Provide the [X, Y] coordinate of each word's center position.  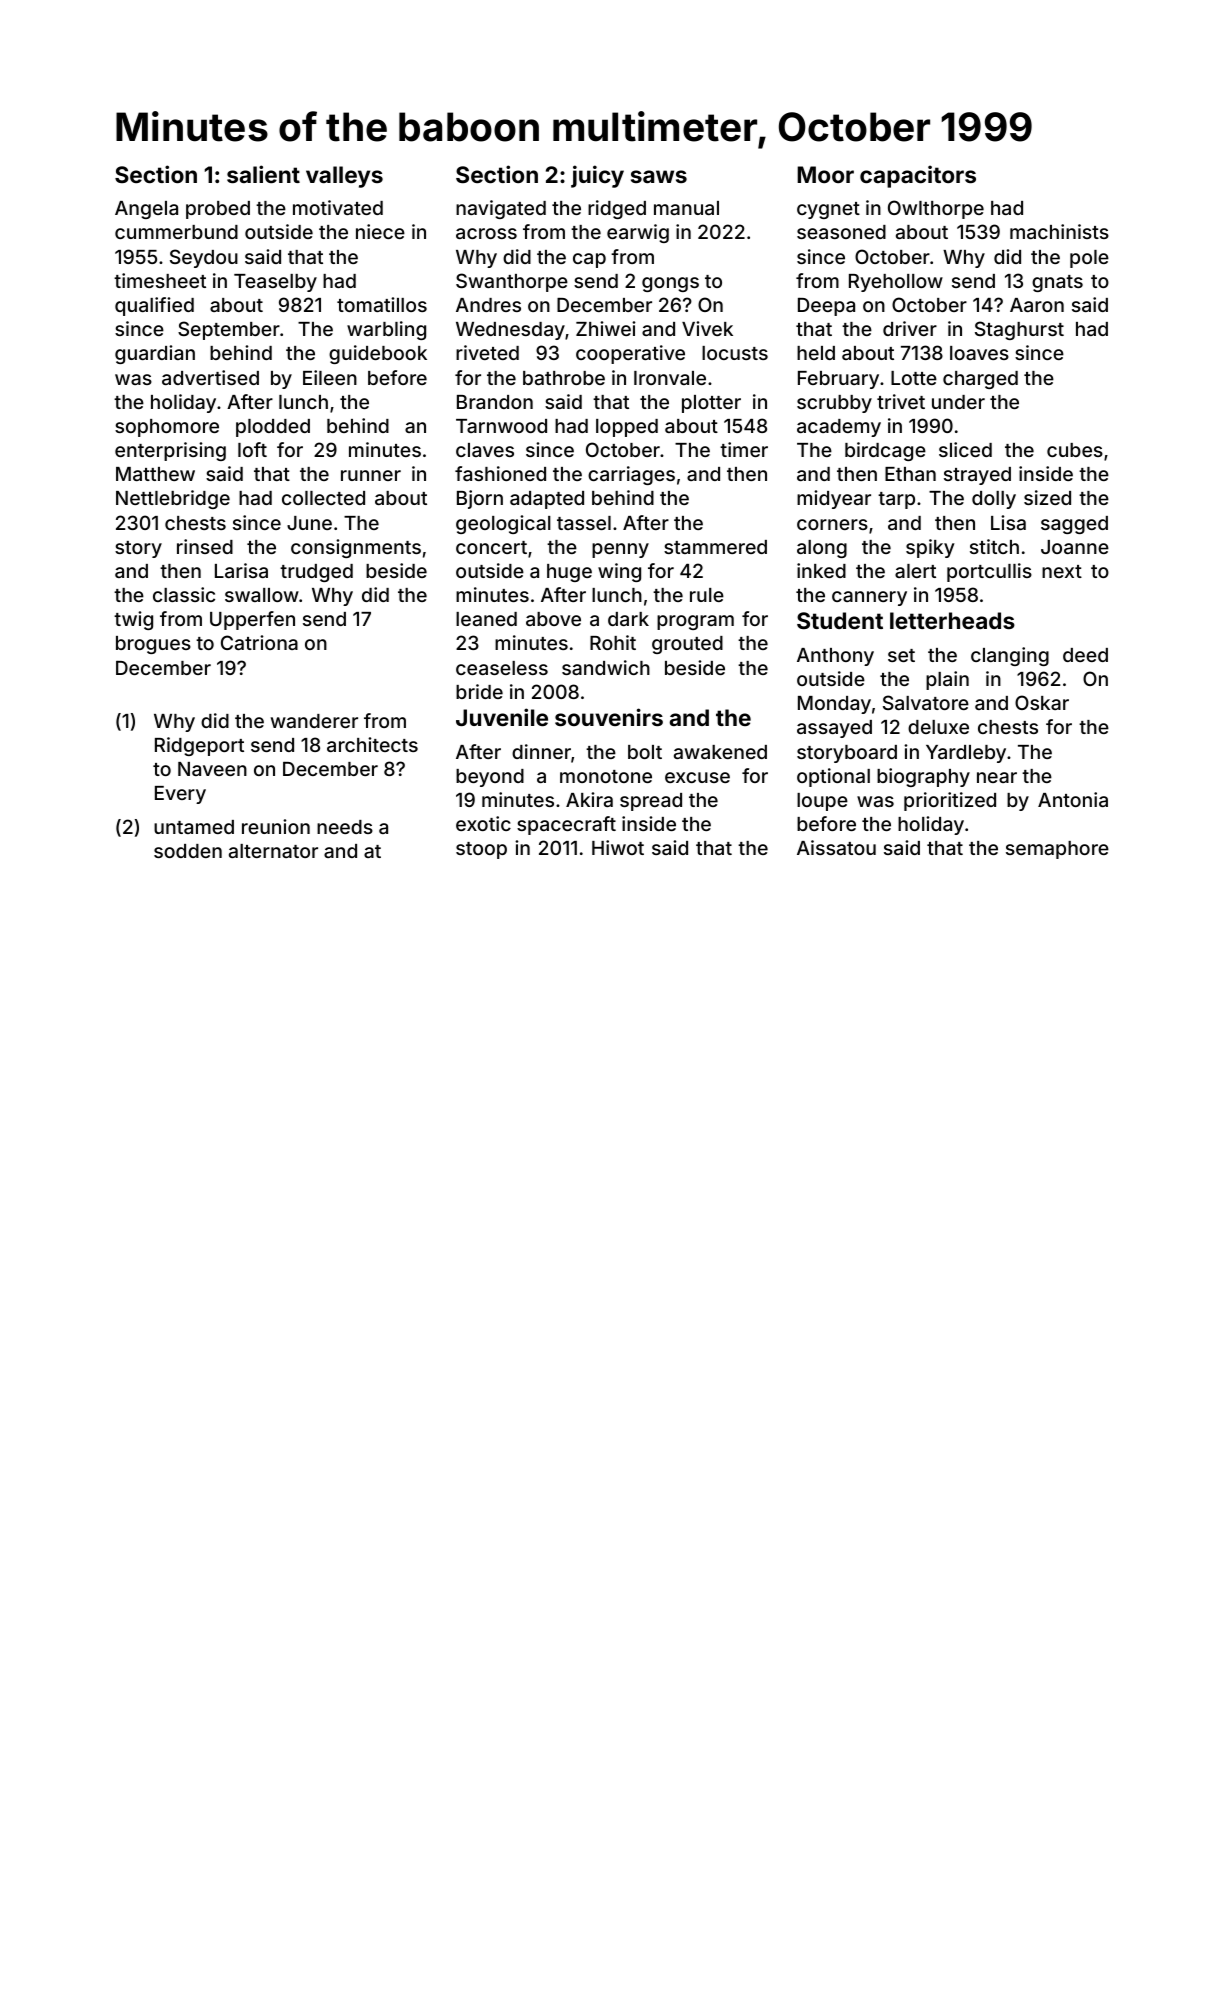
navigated [501, 209]
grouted [687, 645]
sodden [188, 851]
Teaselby [275, 283]
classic [184, 594]
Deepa [826, 306]
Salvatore [926, 702]
